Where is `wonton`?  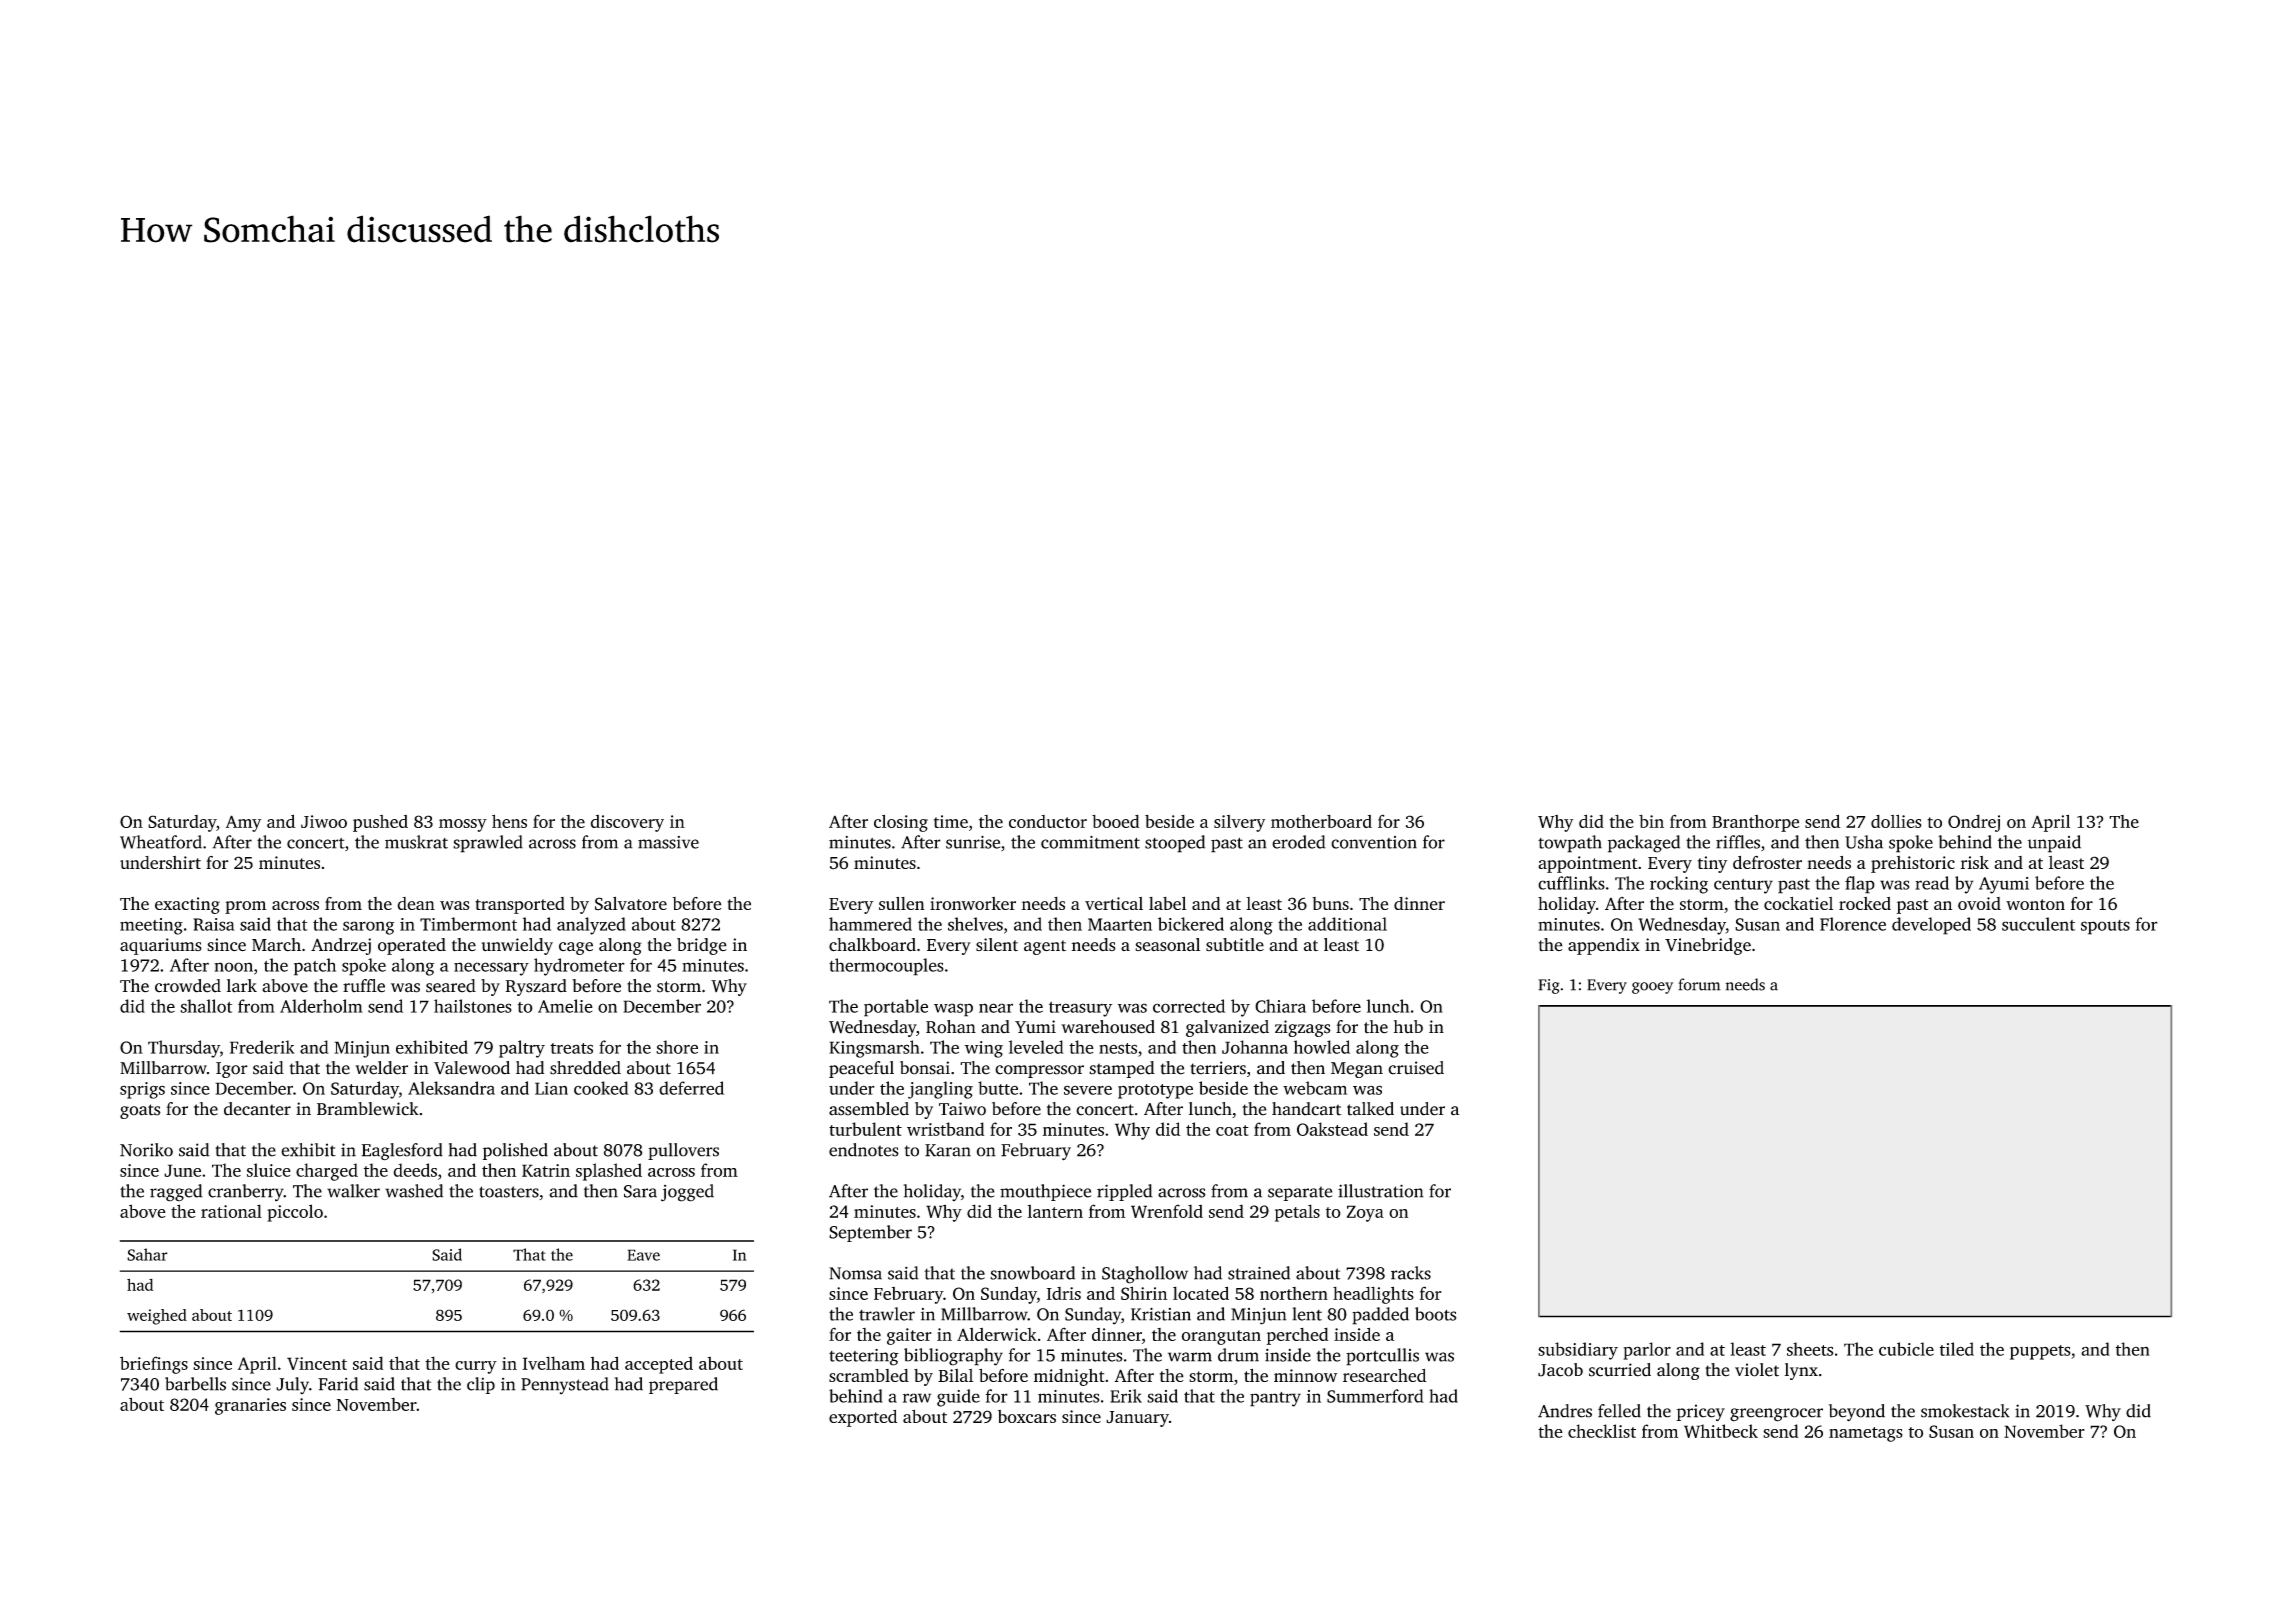 wonton is located at coordinates (2035, 904).
